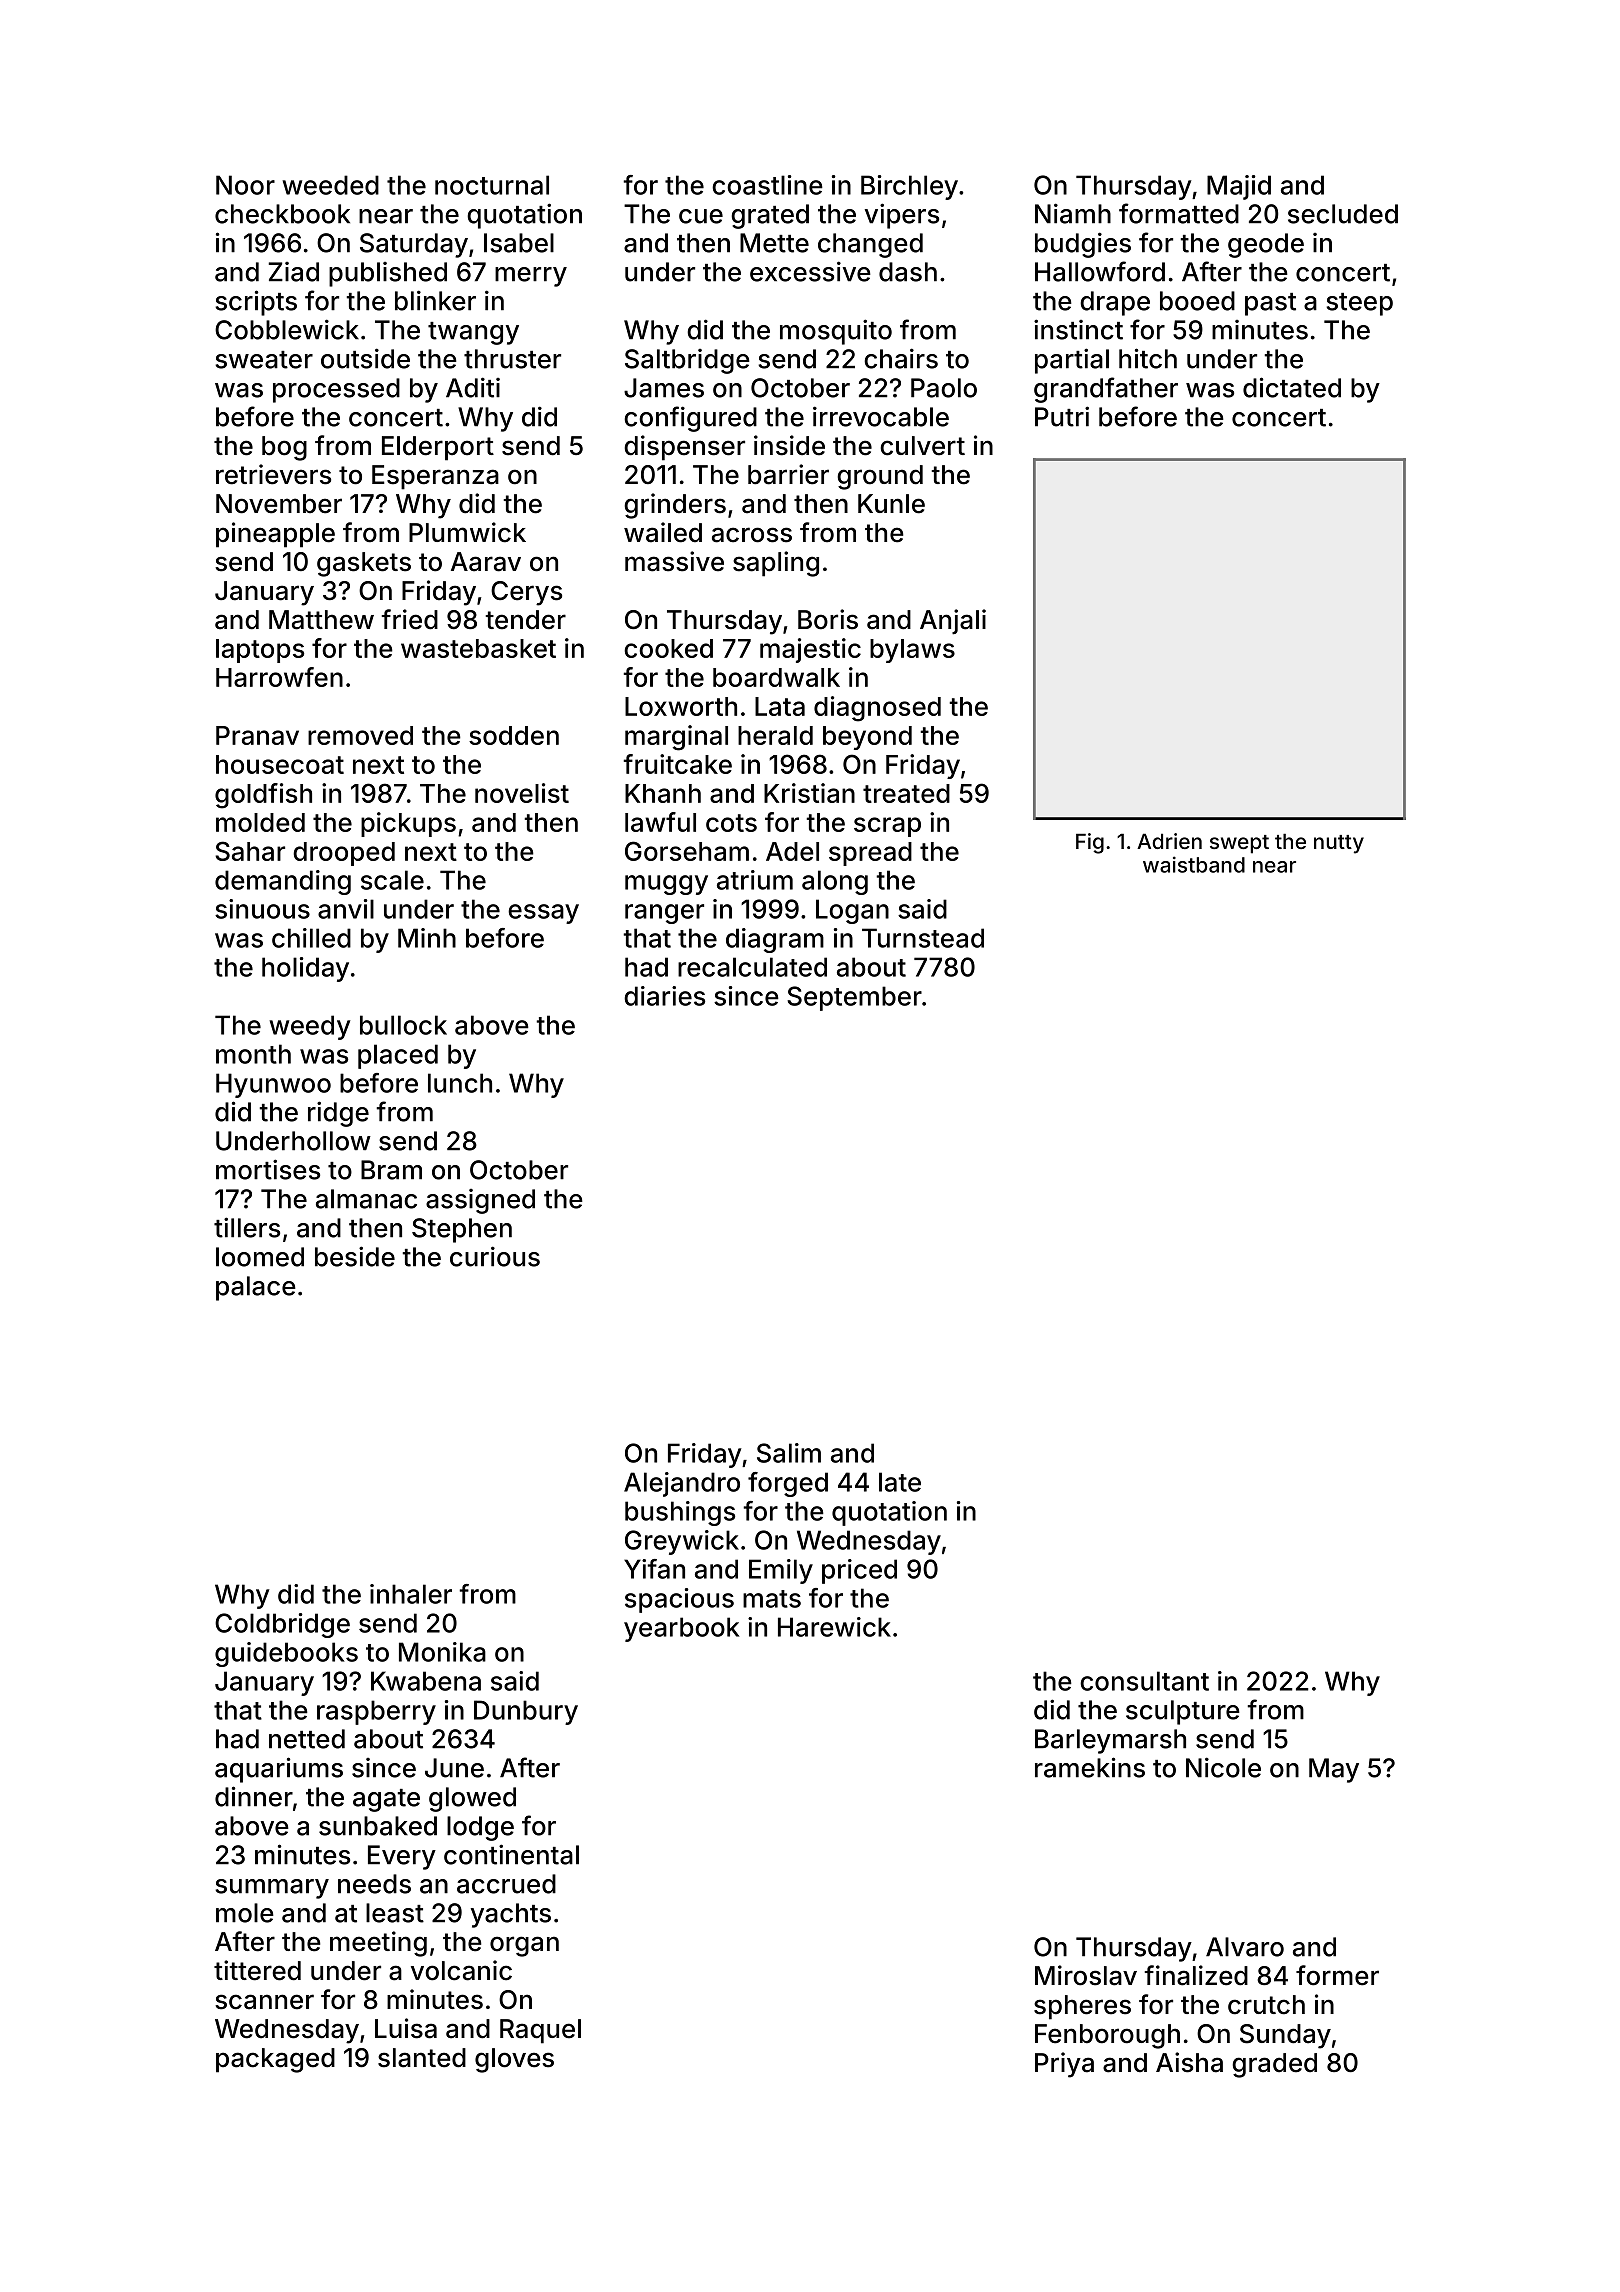 The height and width of the page is (2292, 1620). I want to click on dictated, so click(1292, 387).
